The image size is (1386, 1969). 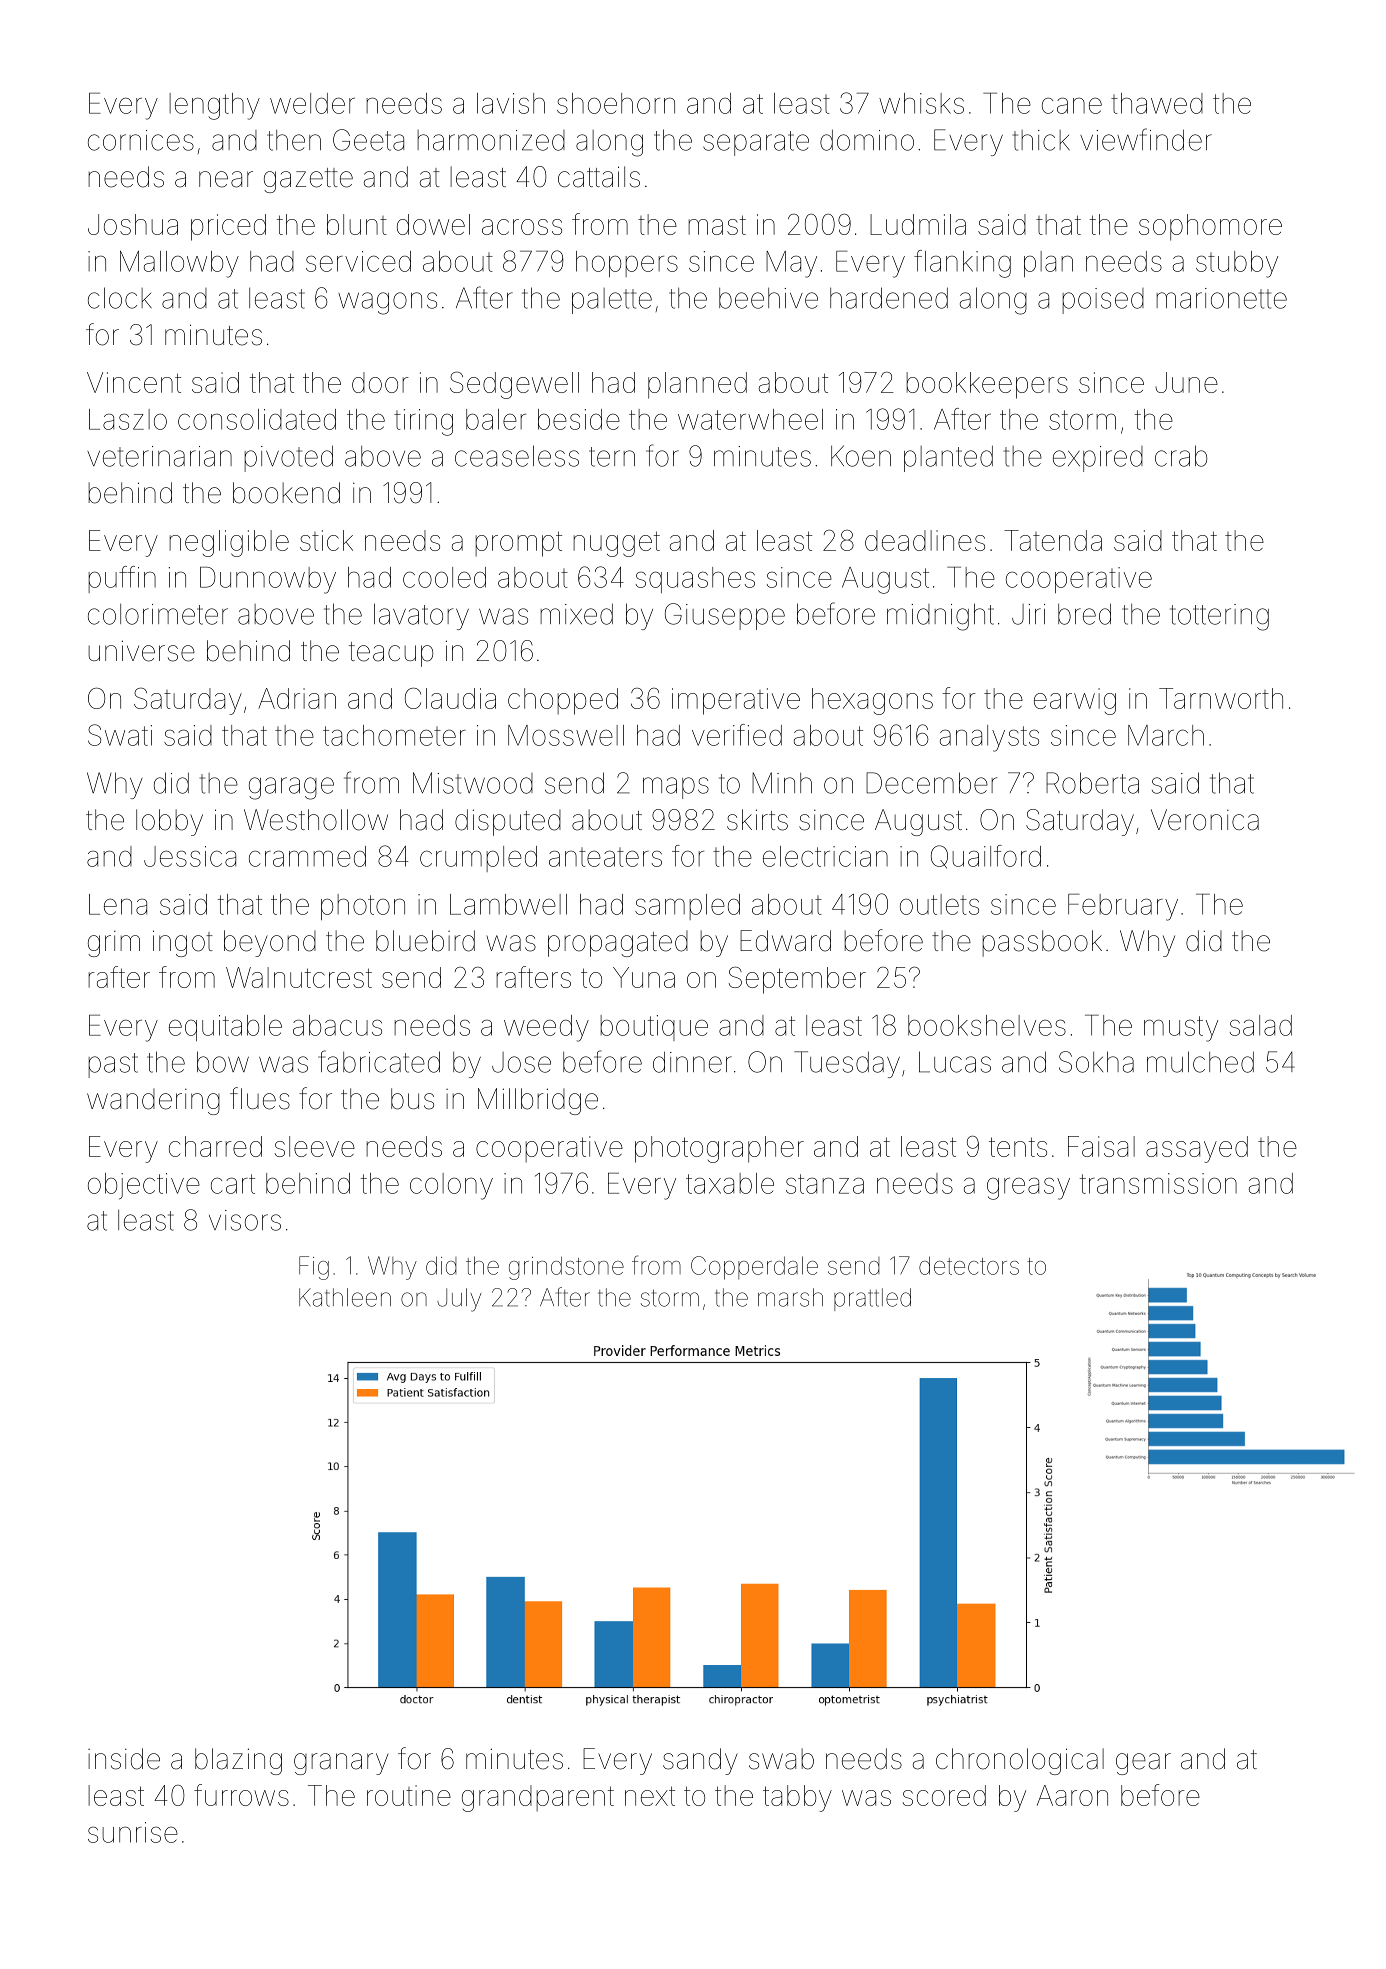 What do you see at coordinates (700, 1761) in the document?
I see `sandy` at bounding box center [700, 1761].
